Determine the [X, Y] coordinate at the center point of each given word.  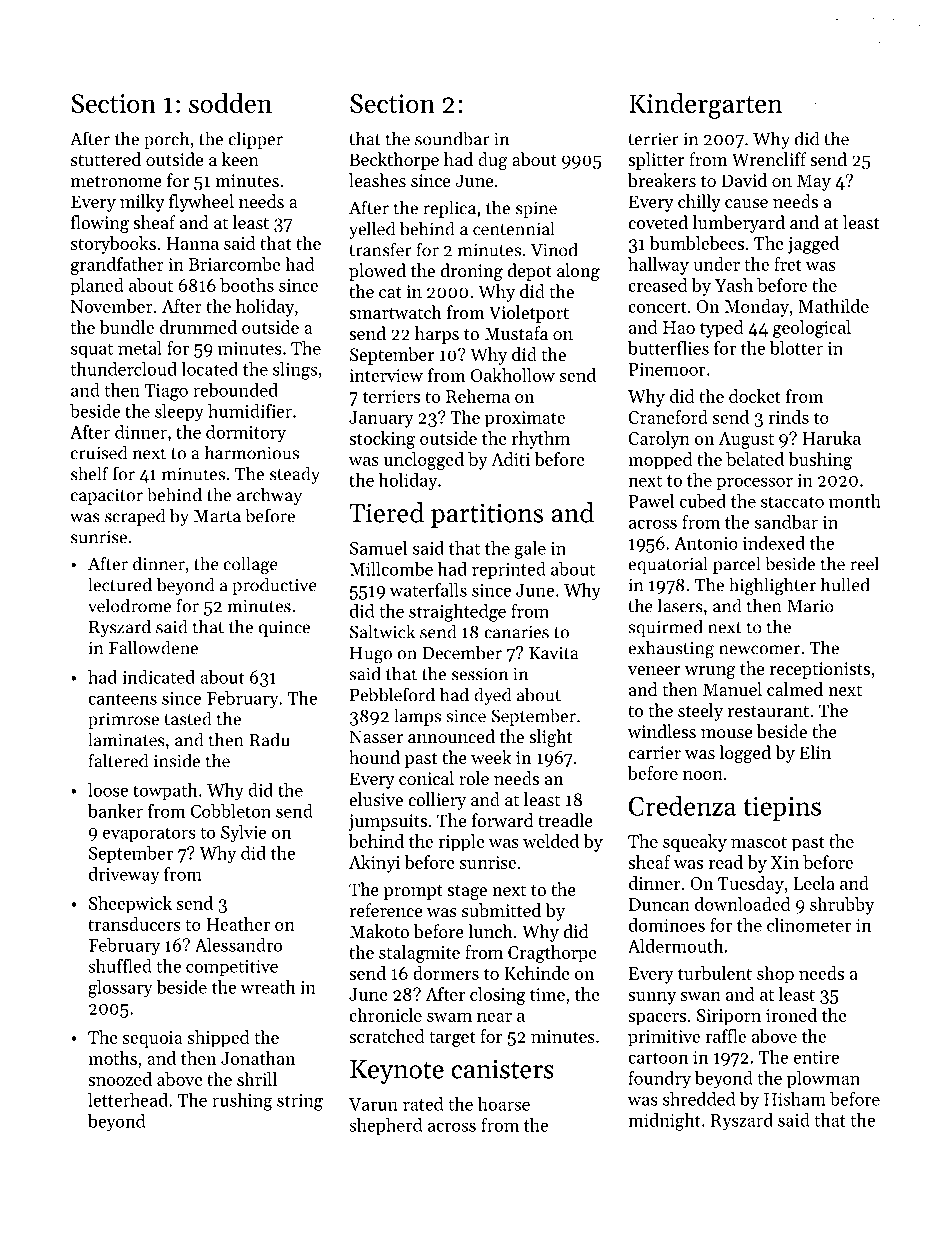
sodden [230, 102]
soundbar [452, 138]
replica [449, 209]
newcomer [759, 650]
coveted [658, 222]
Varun [373, 1104]
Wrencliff [769, 159]
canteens [122, 699]
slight [550, 738]
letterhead [128, 1100]
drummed [198, 327]
